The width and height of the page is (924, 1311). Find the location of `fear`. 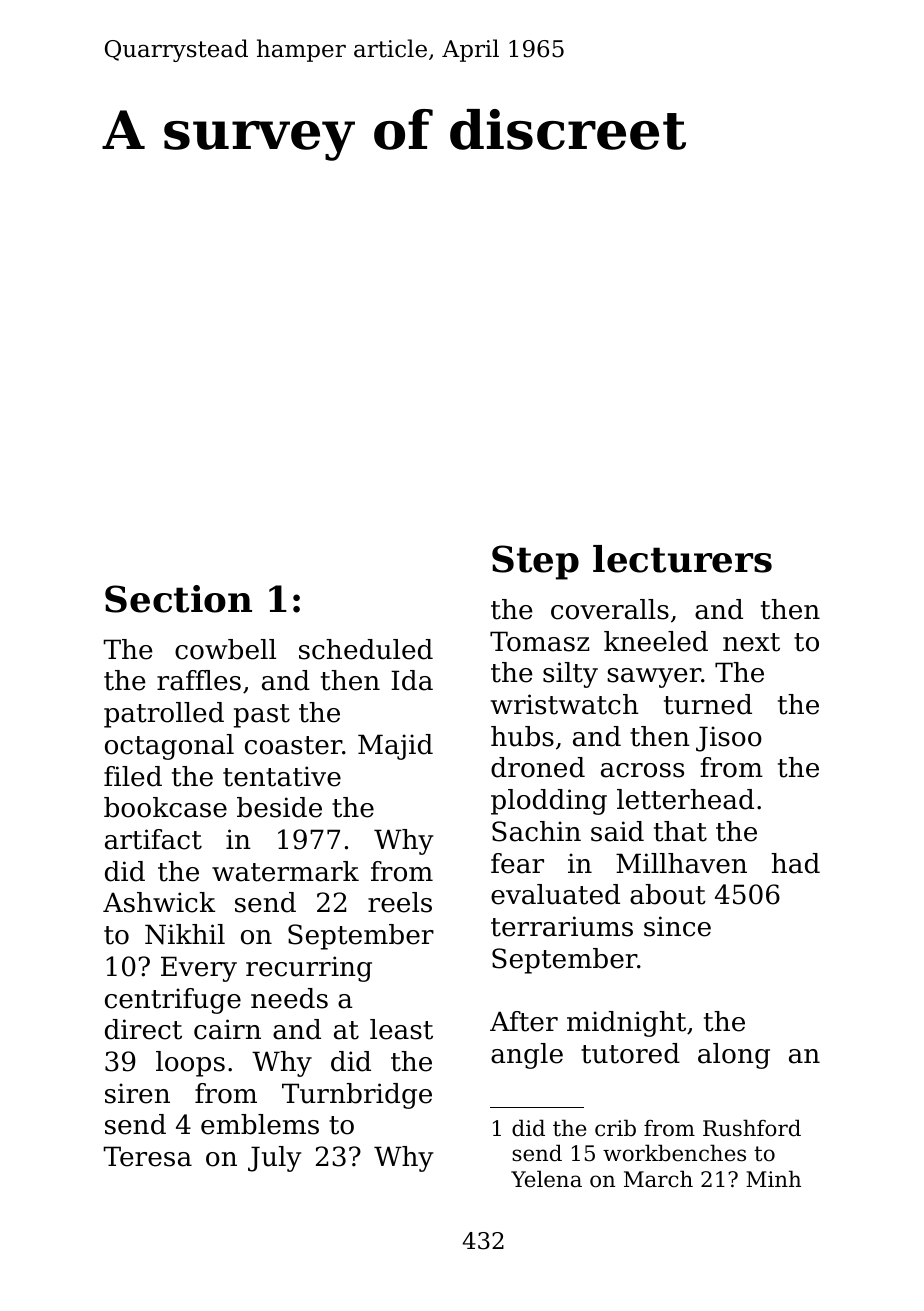

fear is located at coordinates (517, 863).
